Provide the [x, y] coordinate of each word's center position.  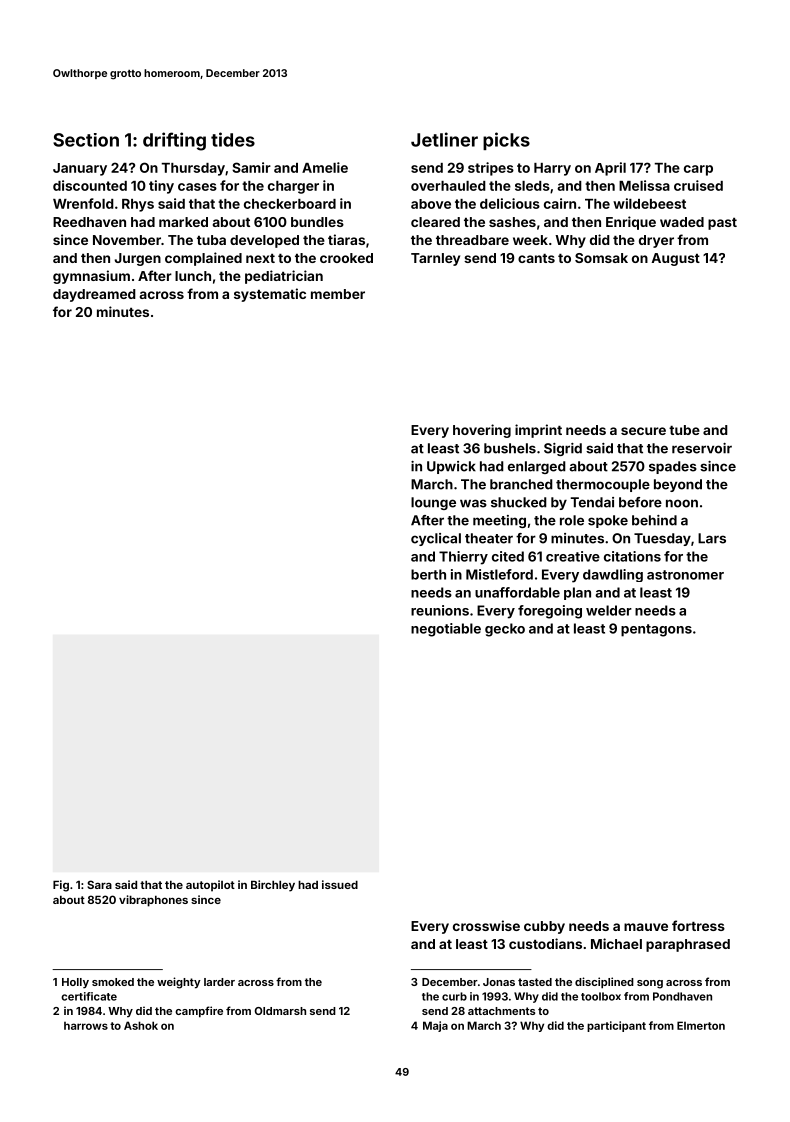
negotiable [446, 630]
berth [428, 574]
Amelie [325, 167]
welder [609, 610]
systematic [270, 295]
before [640, 502]
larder [219, 982]
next [260, 258]
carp [698, 170]
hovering [482, 431]
